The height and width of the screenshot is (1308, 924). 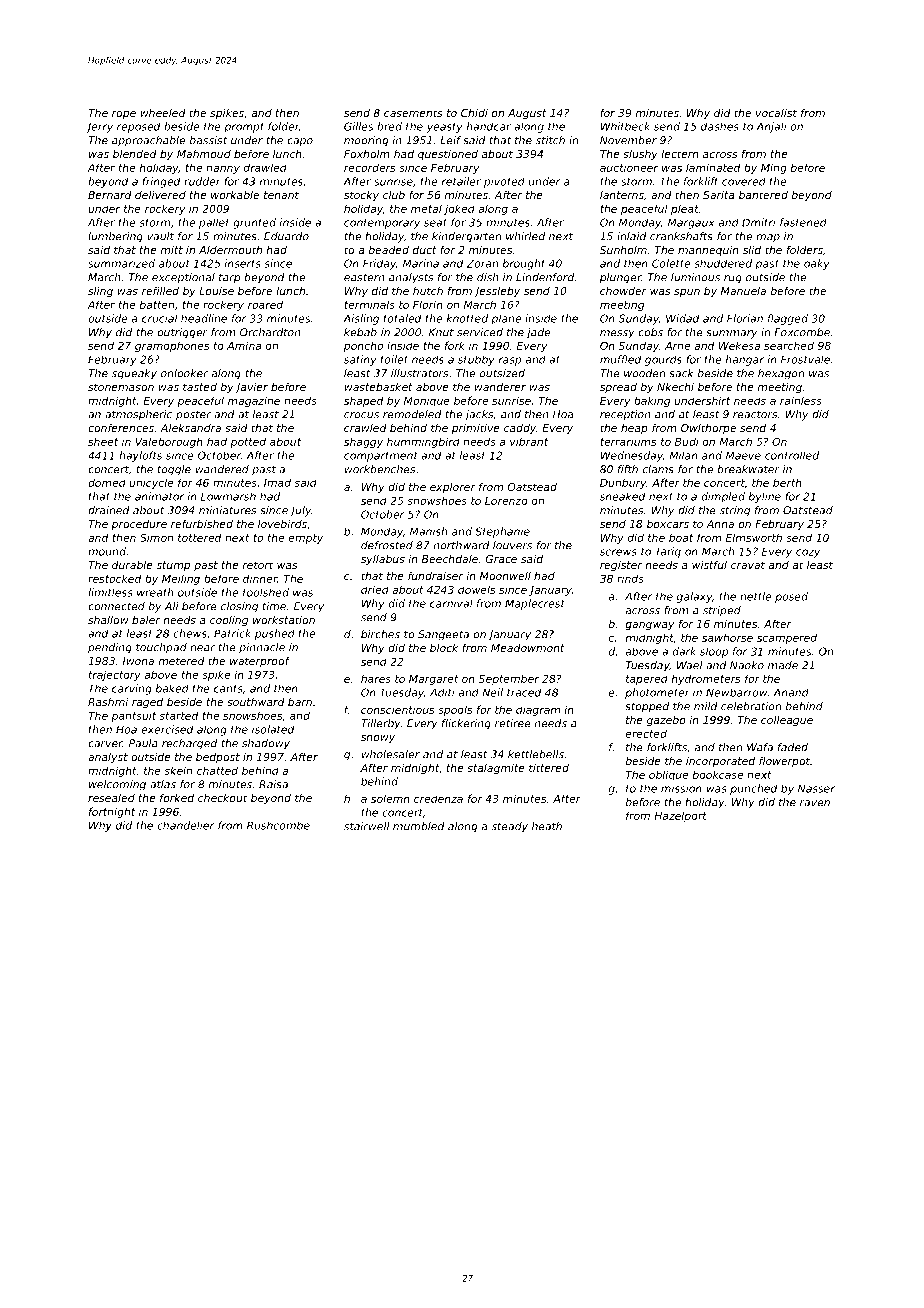 I want to click on Foxholm, so click(x=367, y=153).
